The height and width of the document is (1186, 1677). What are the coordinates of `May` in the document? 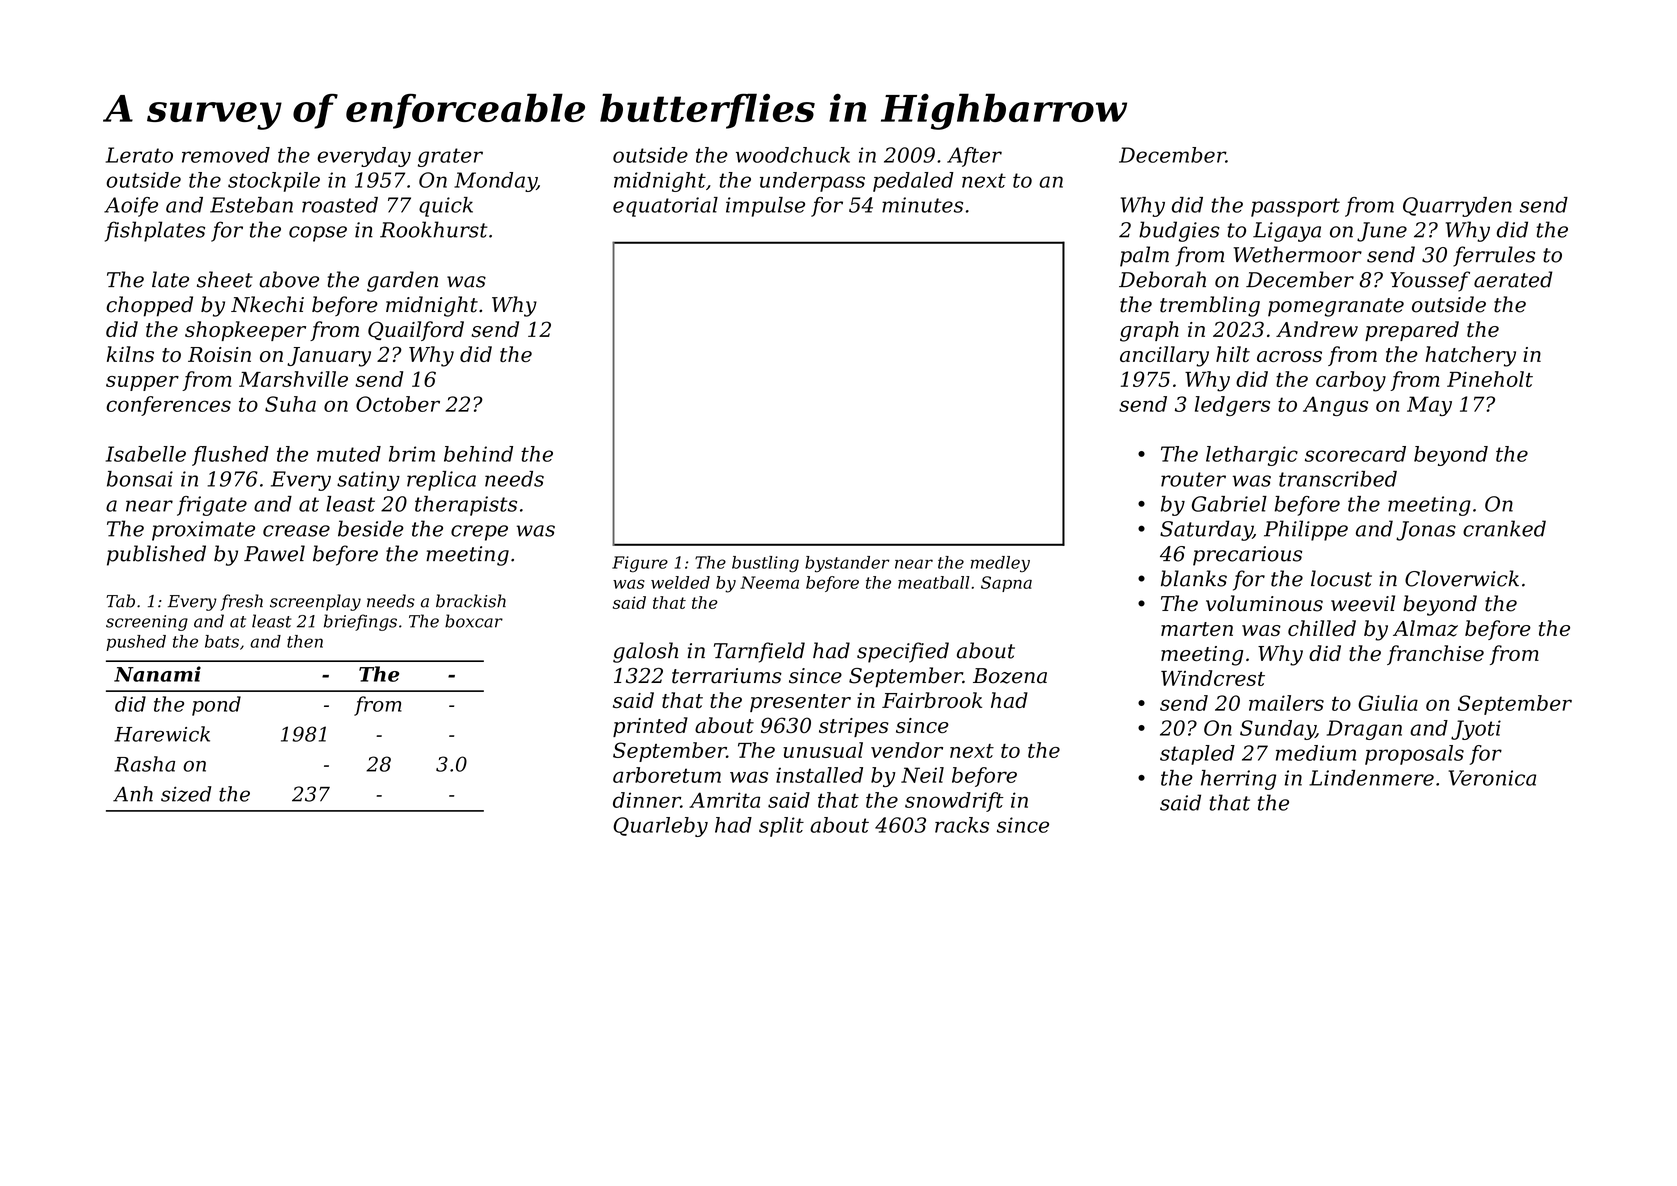 It's located at (1429, 406).
